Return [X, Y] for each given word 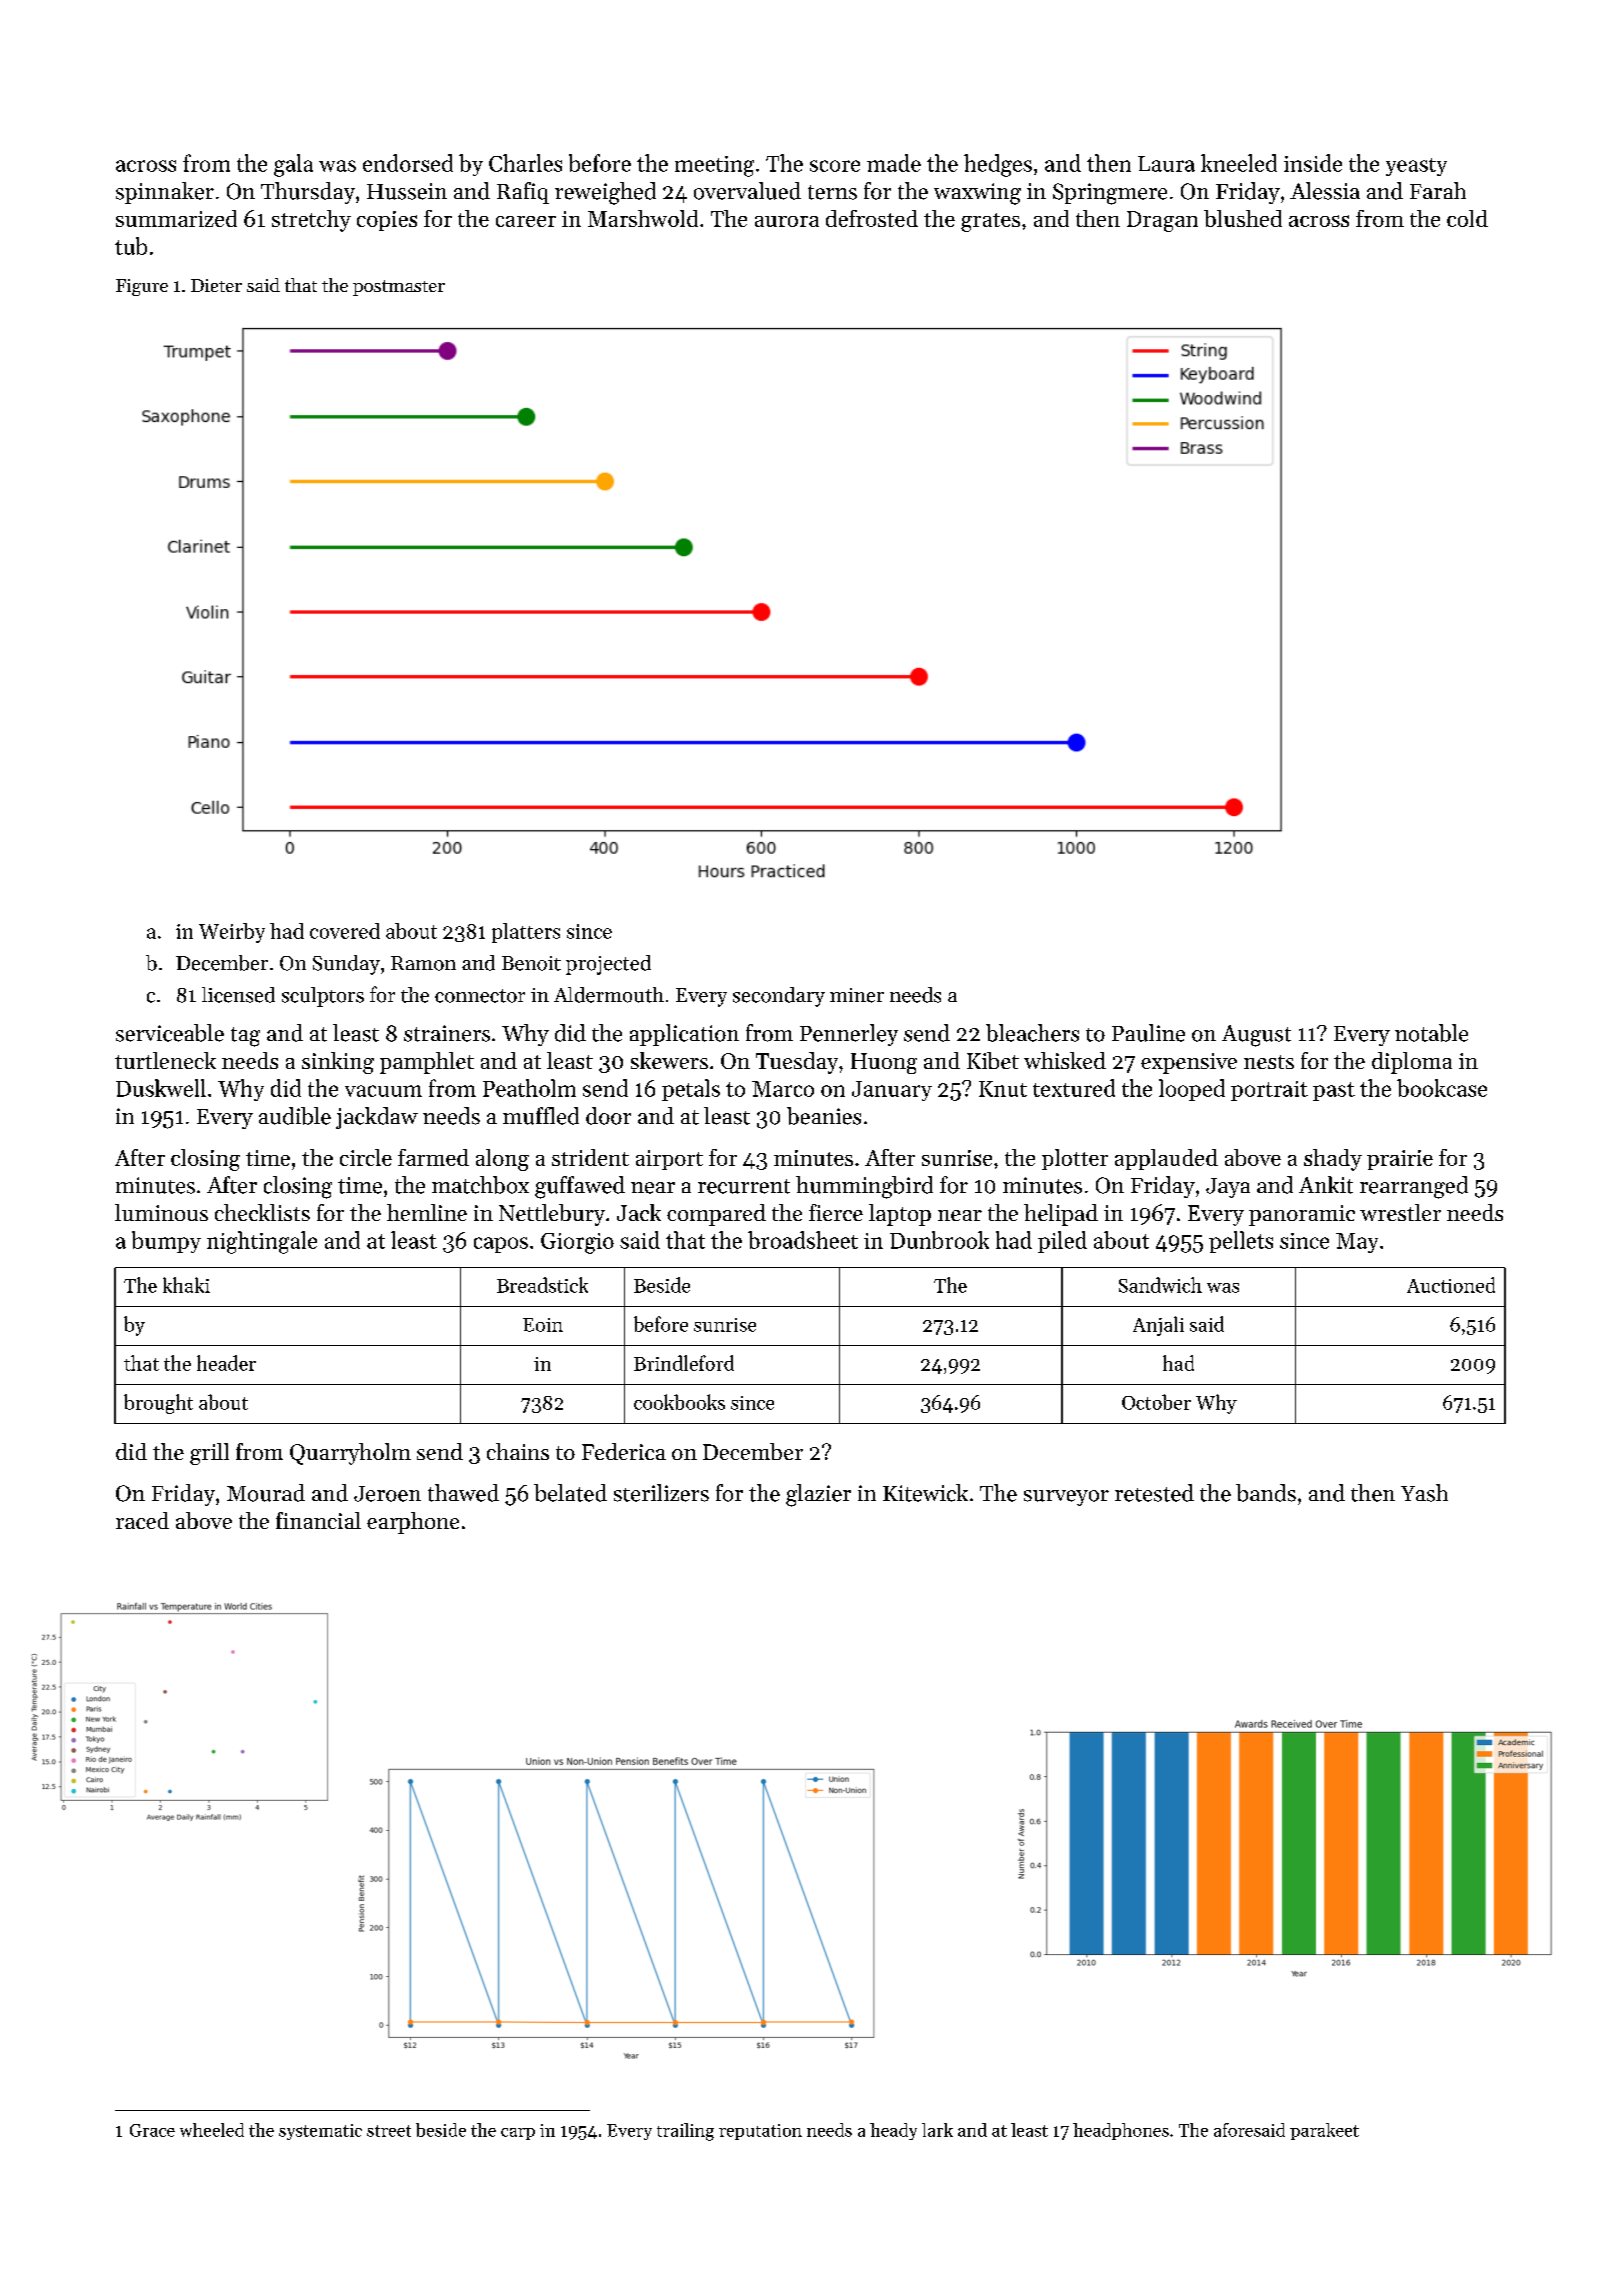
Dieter [216, 285]
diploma [1412, 1063]
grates [990, 222]
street [389, 2131]
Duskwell [161, 1088]
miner [857, 995]
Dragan [1162, 221]
